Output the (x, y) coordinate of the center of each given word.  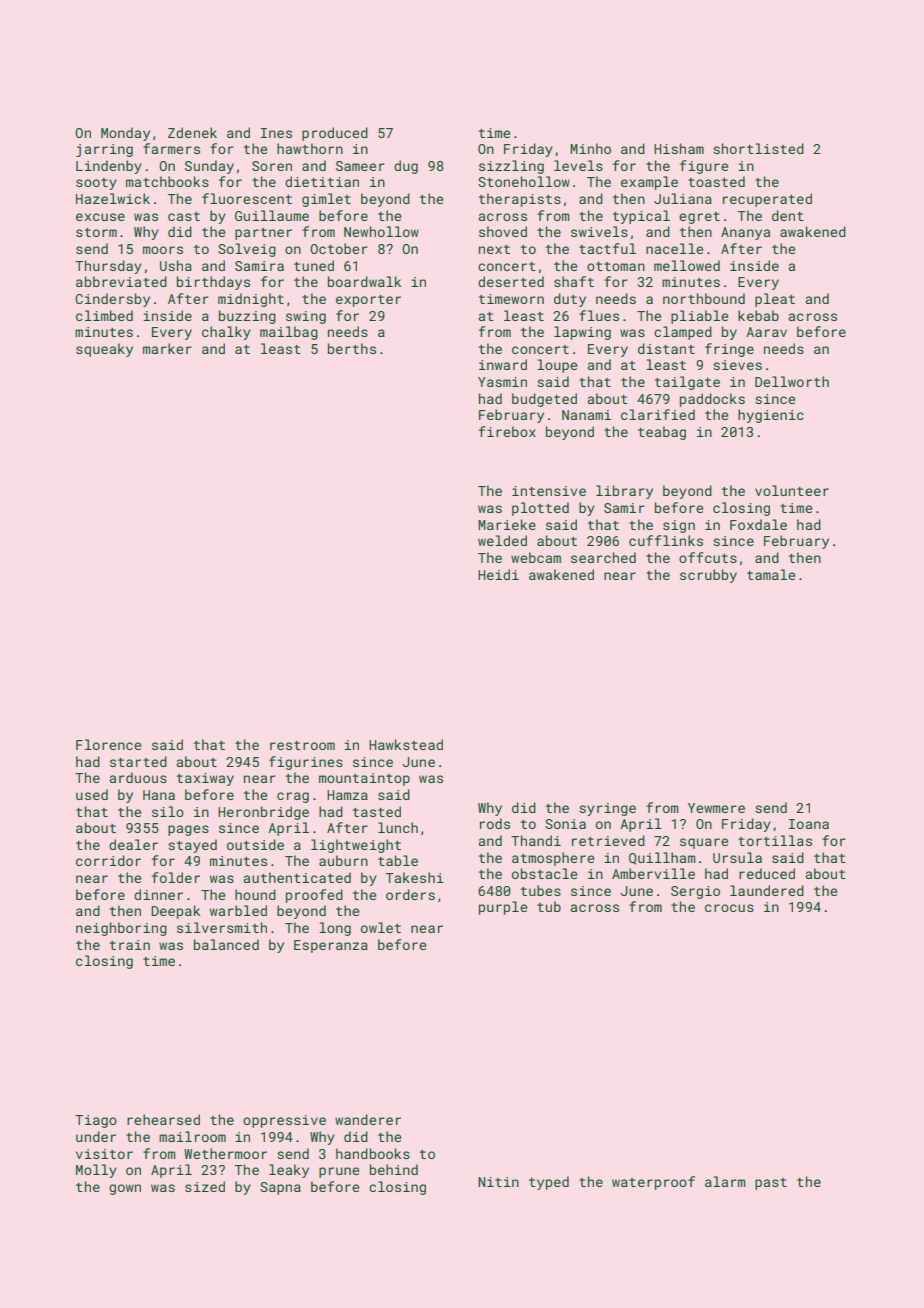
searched (603, 557)
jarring (104, 150)
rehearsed (163, 1119)
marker (167, 348)
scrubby (708, 576)
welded (502, 540)
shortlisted (758, 148)
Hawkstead (406, 744)
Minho (590, 148)
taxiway (205, 779)
